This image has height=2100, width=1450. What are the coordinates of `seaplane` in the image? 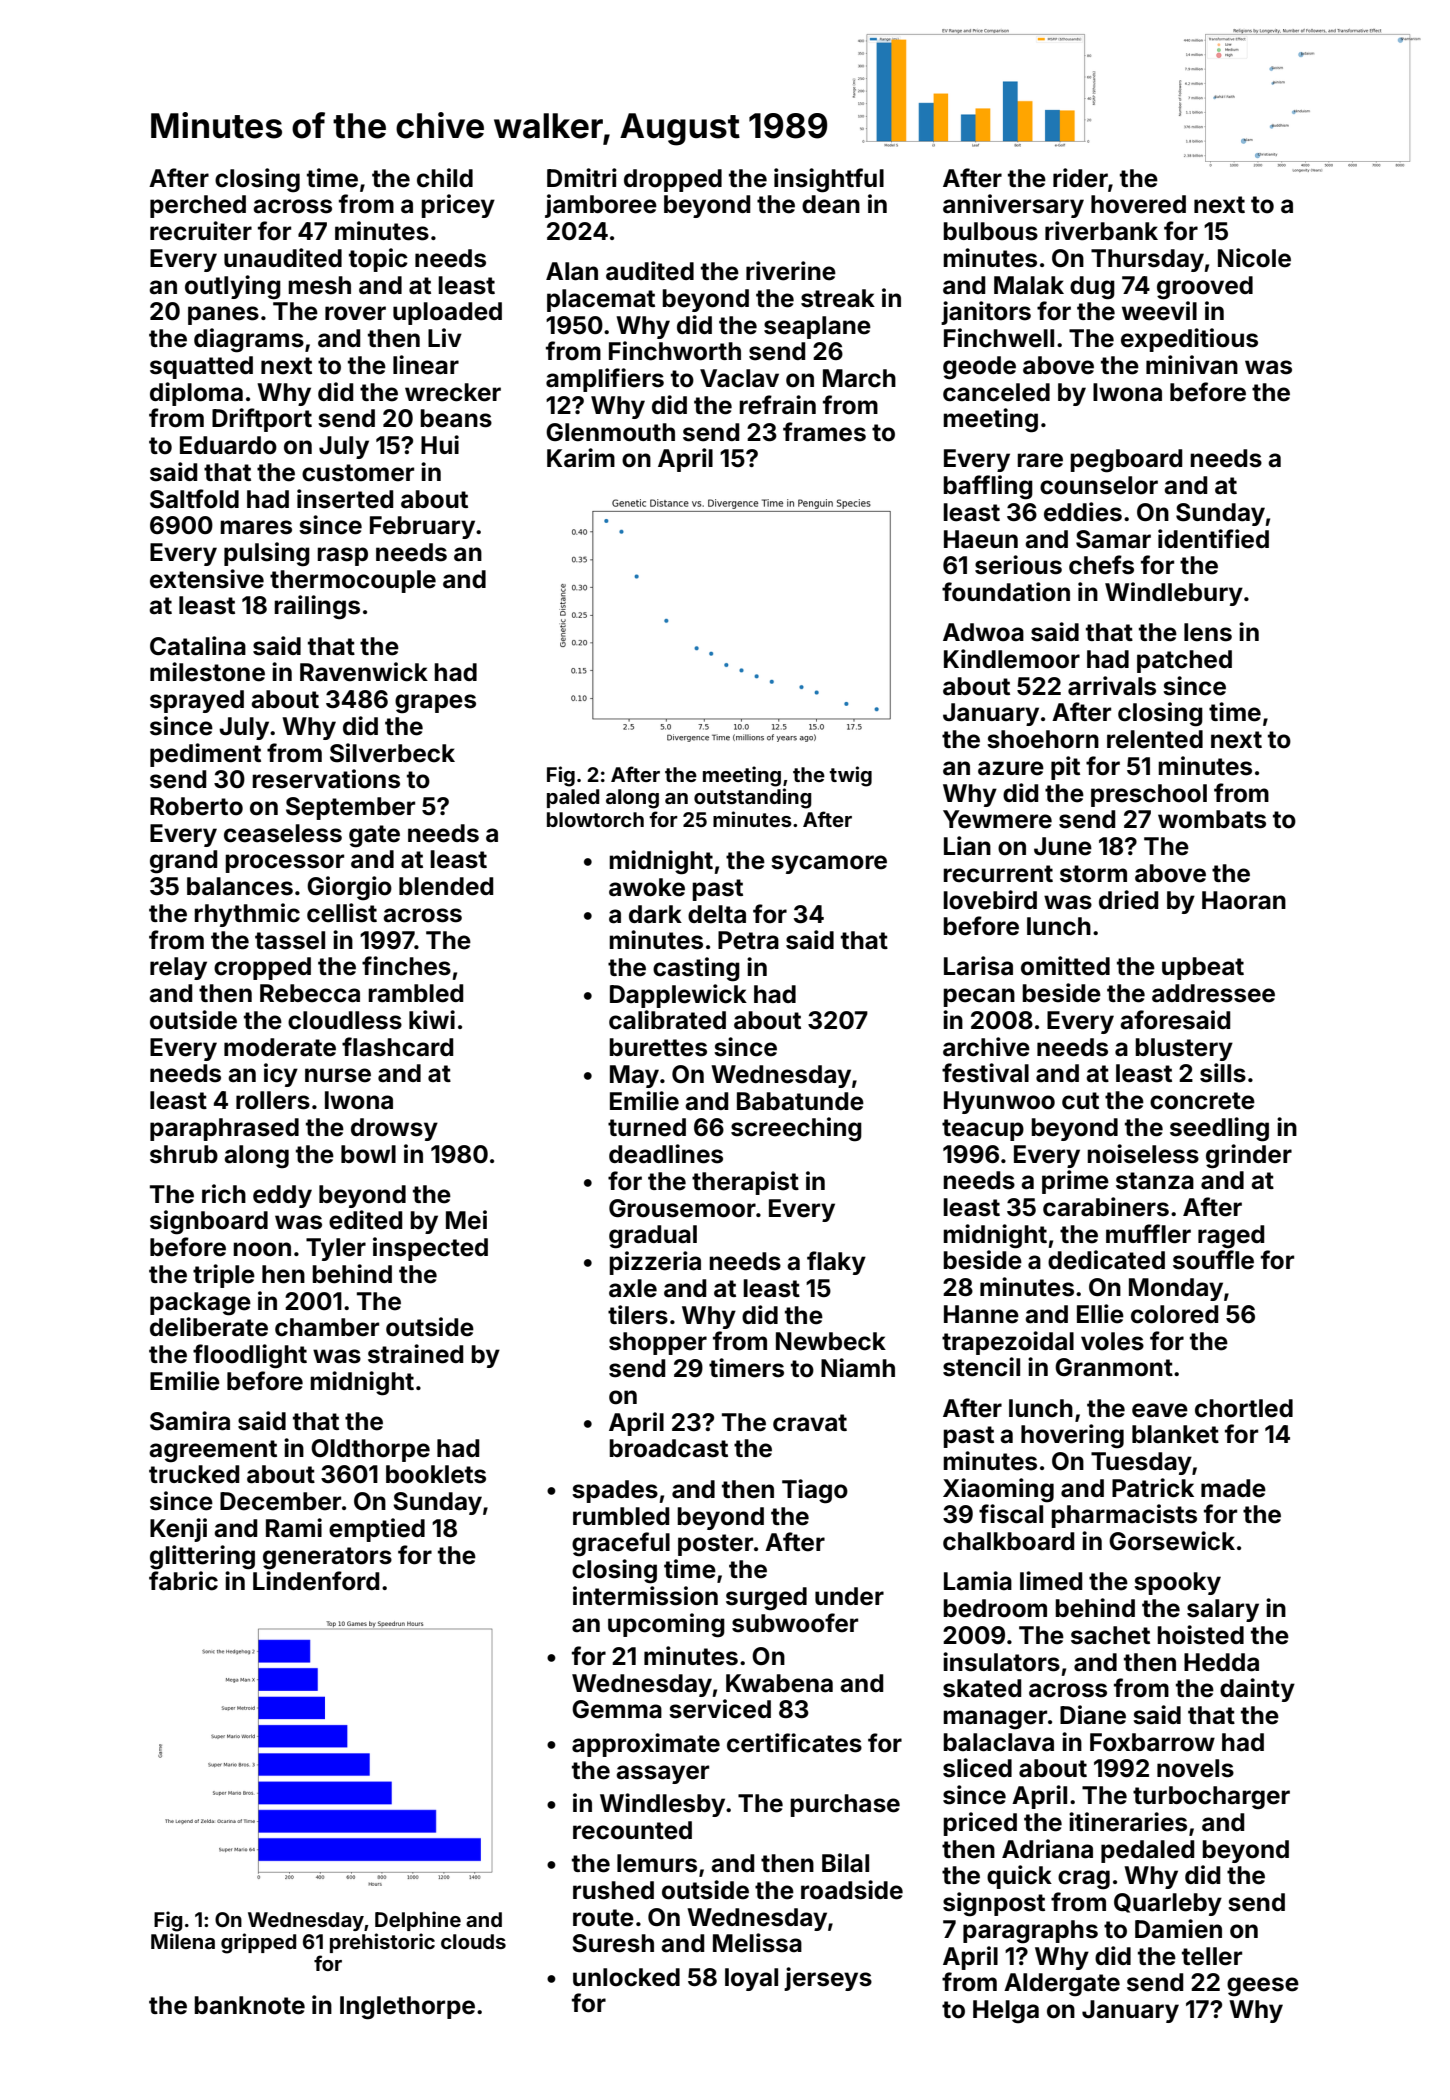 It's located at (817, 327).
